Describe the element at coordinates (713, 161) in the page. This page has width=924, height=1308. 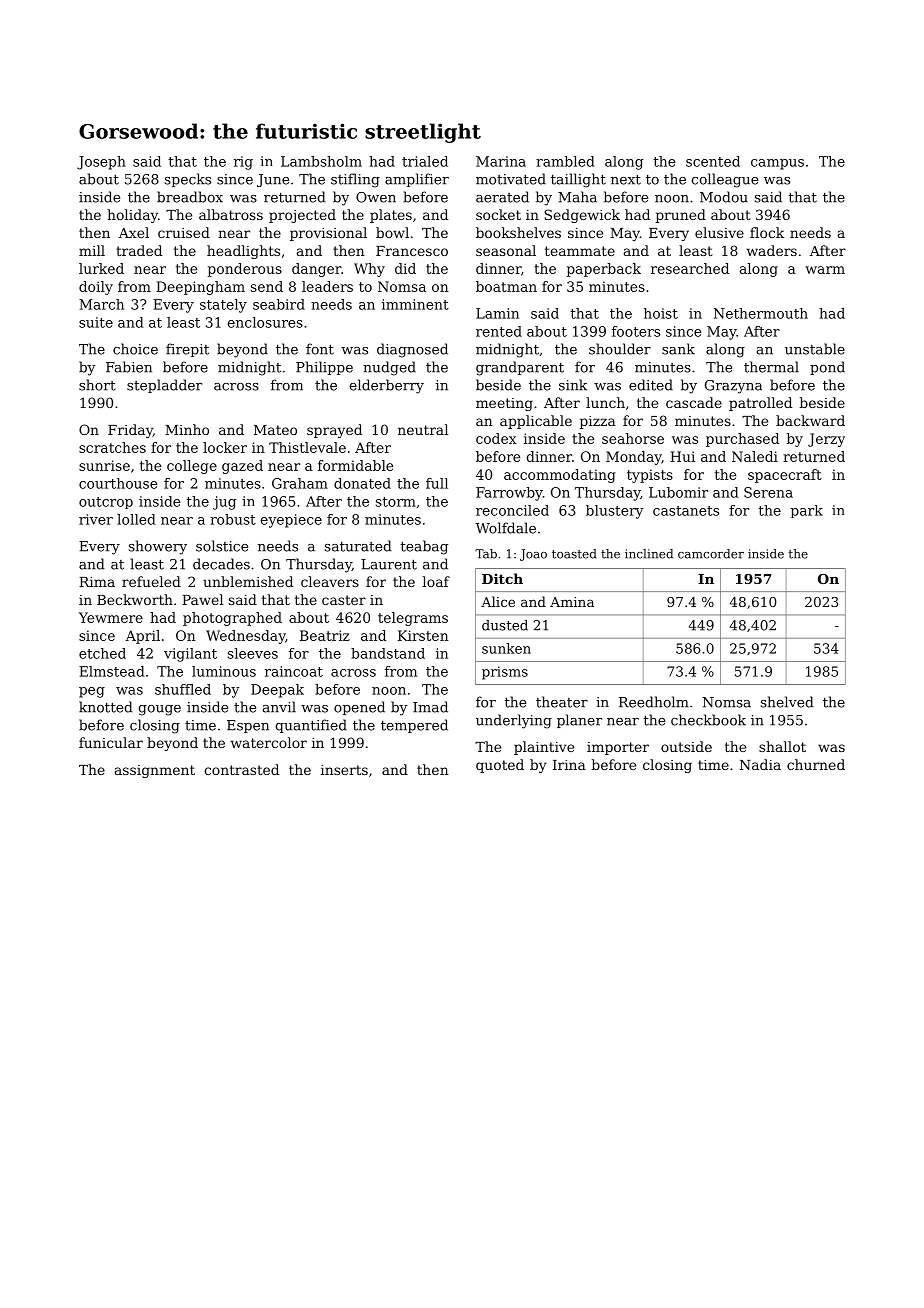
I see `scented` at that location.
